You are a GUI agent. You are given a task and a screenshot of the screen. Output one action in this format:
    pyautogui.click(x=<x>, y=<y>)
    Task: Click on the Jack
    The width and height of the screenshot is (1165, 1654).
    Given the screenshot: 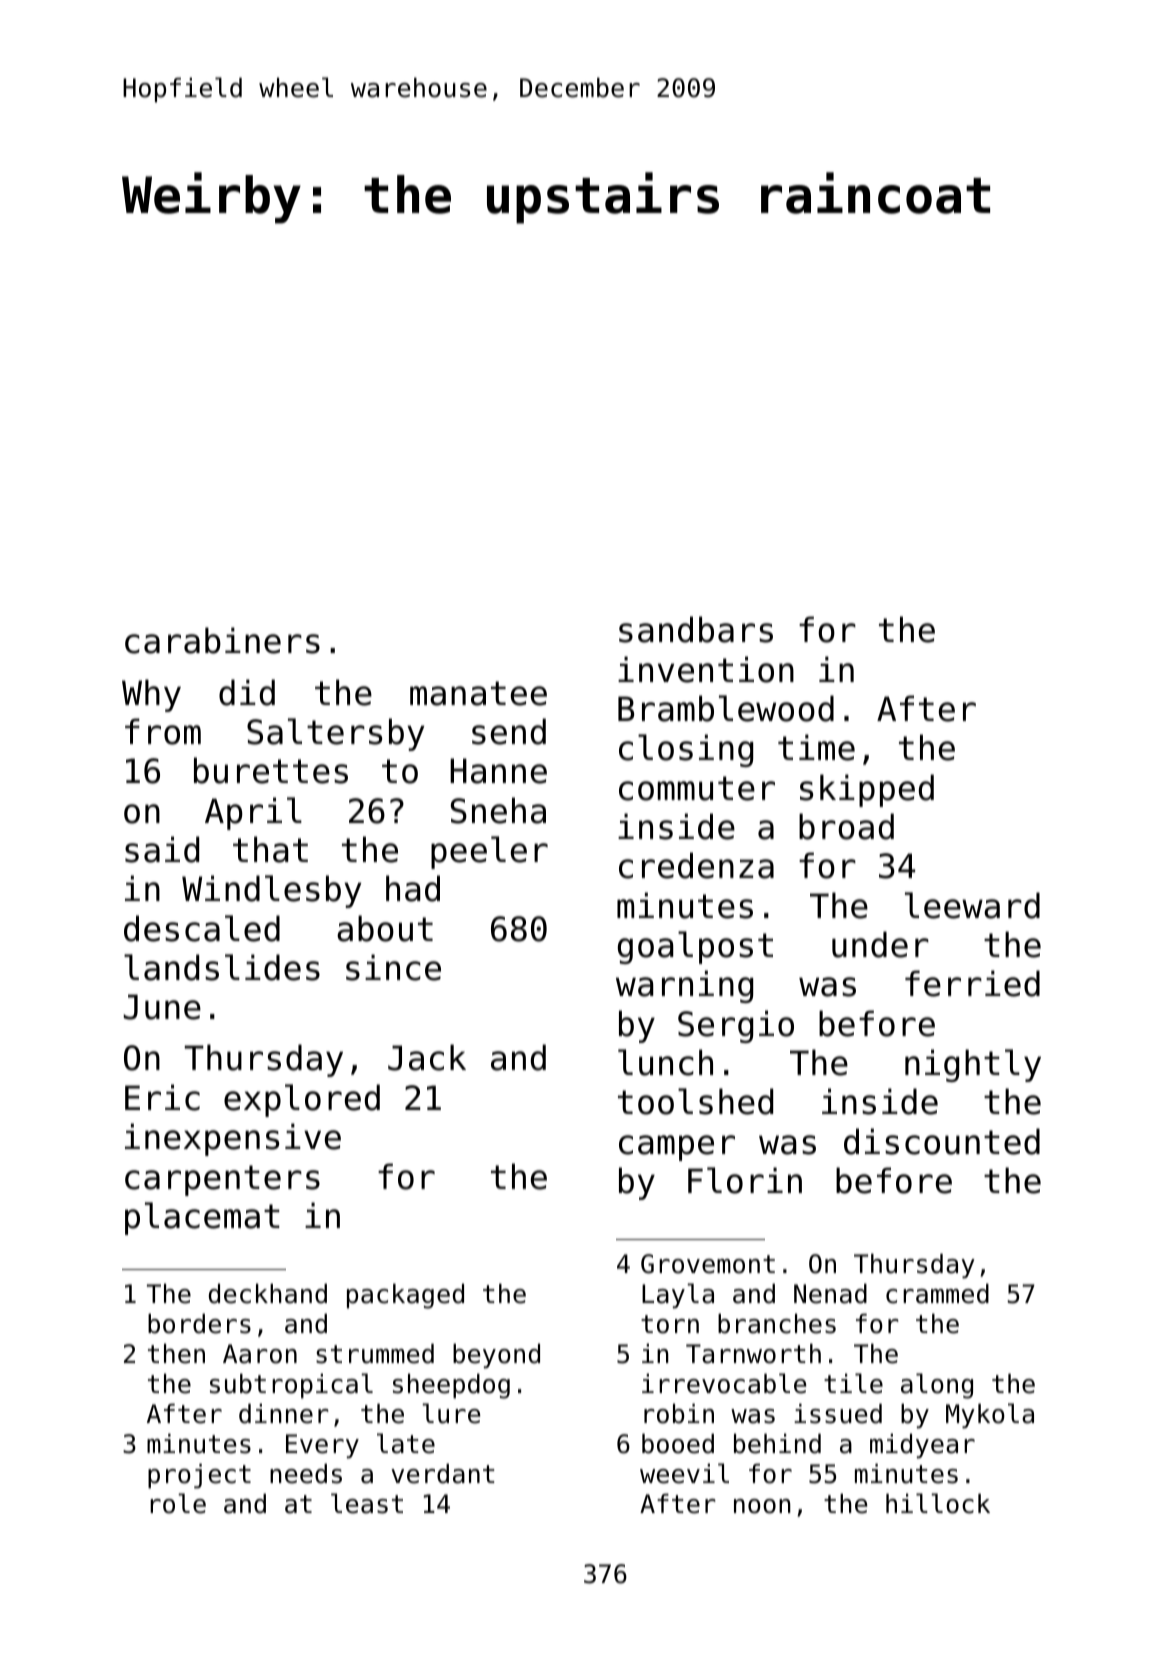 What is the action you would take?
    pyautogui.click(x=427, y=1057)
